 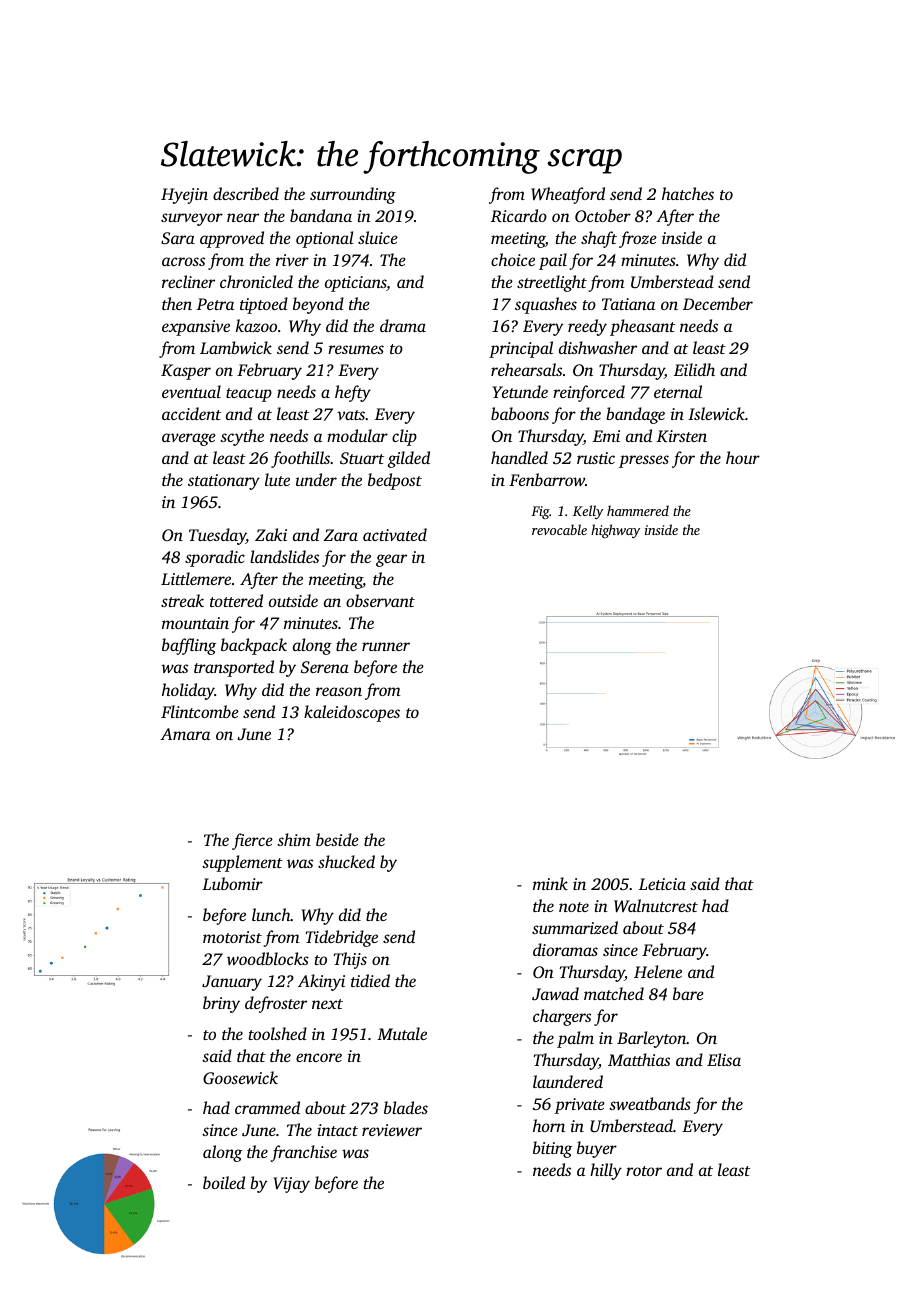 I want to click on hatches, so click(x=688, y=193).
